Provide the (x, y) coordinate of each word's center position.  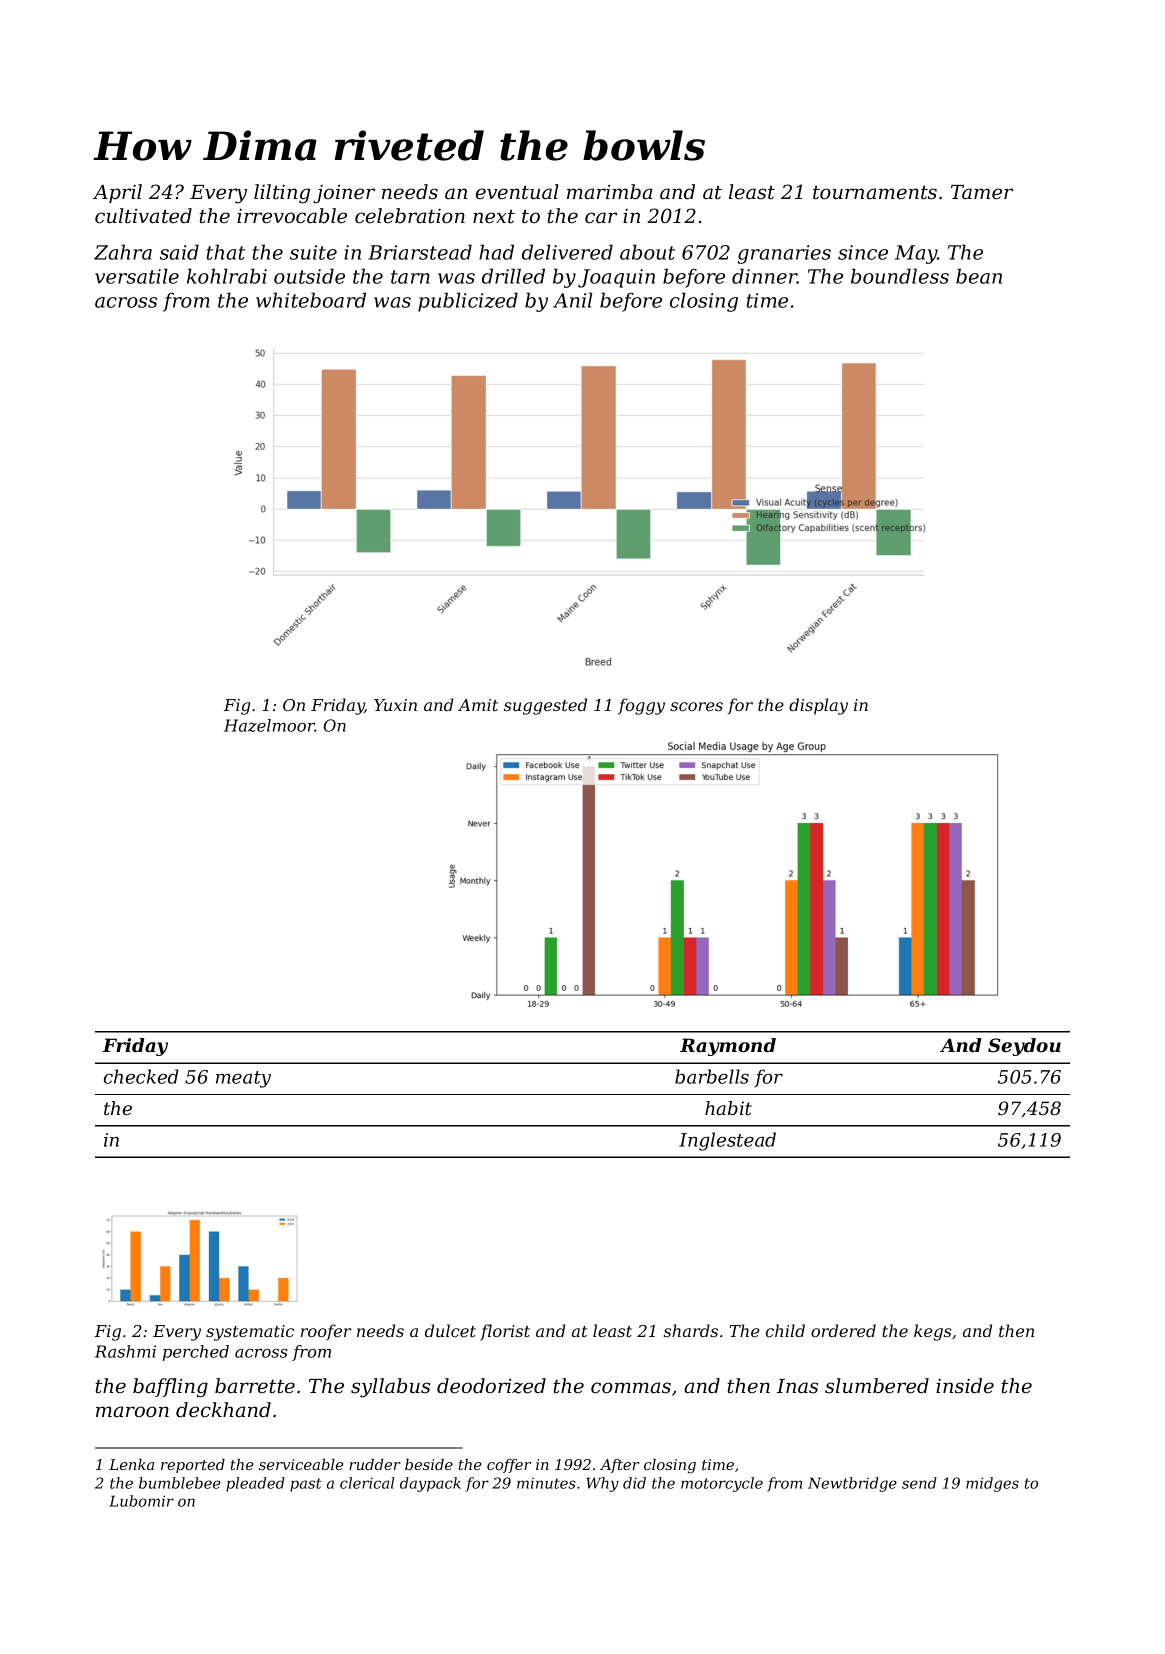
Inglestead (727, 1141)
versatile (137, 276)
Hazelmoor (269, 725)
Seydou (1024, 1047)
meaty (243, 1079)
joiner (344, 194)
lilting (282, 194)
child (785, 1330)
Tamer (982, 192)
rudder (375, 1464)
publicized (468, 302)
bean (979, 276)
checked (141, 1076)
